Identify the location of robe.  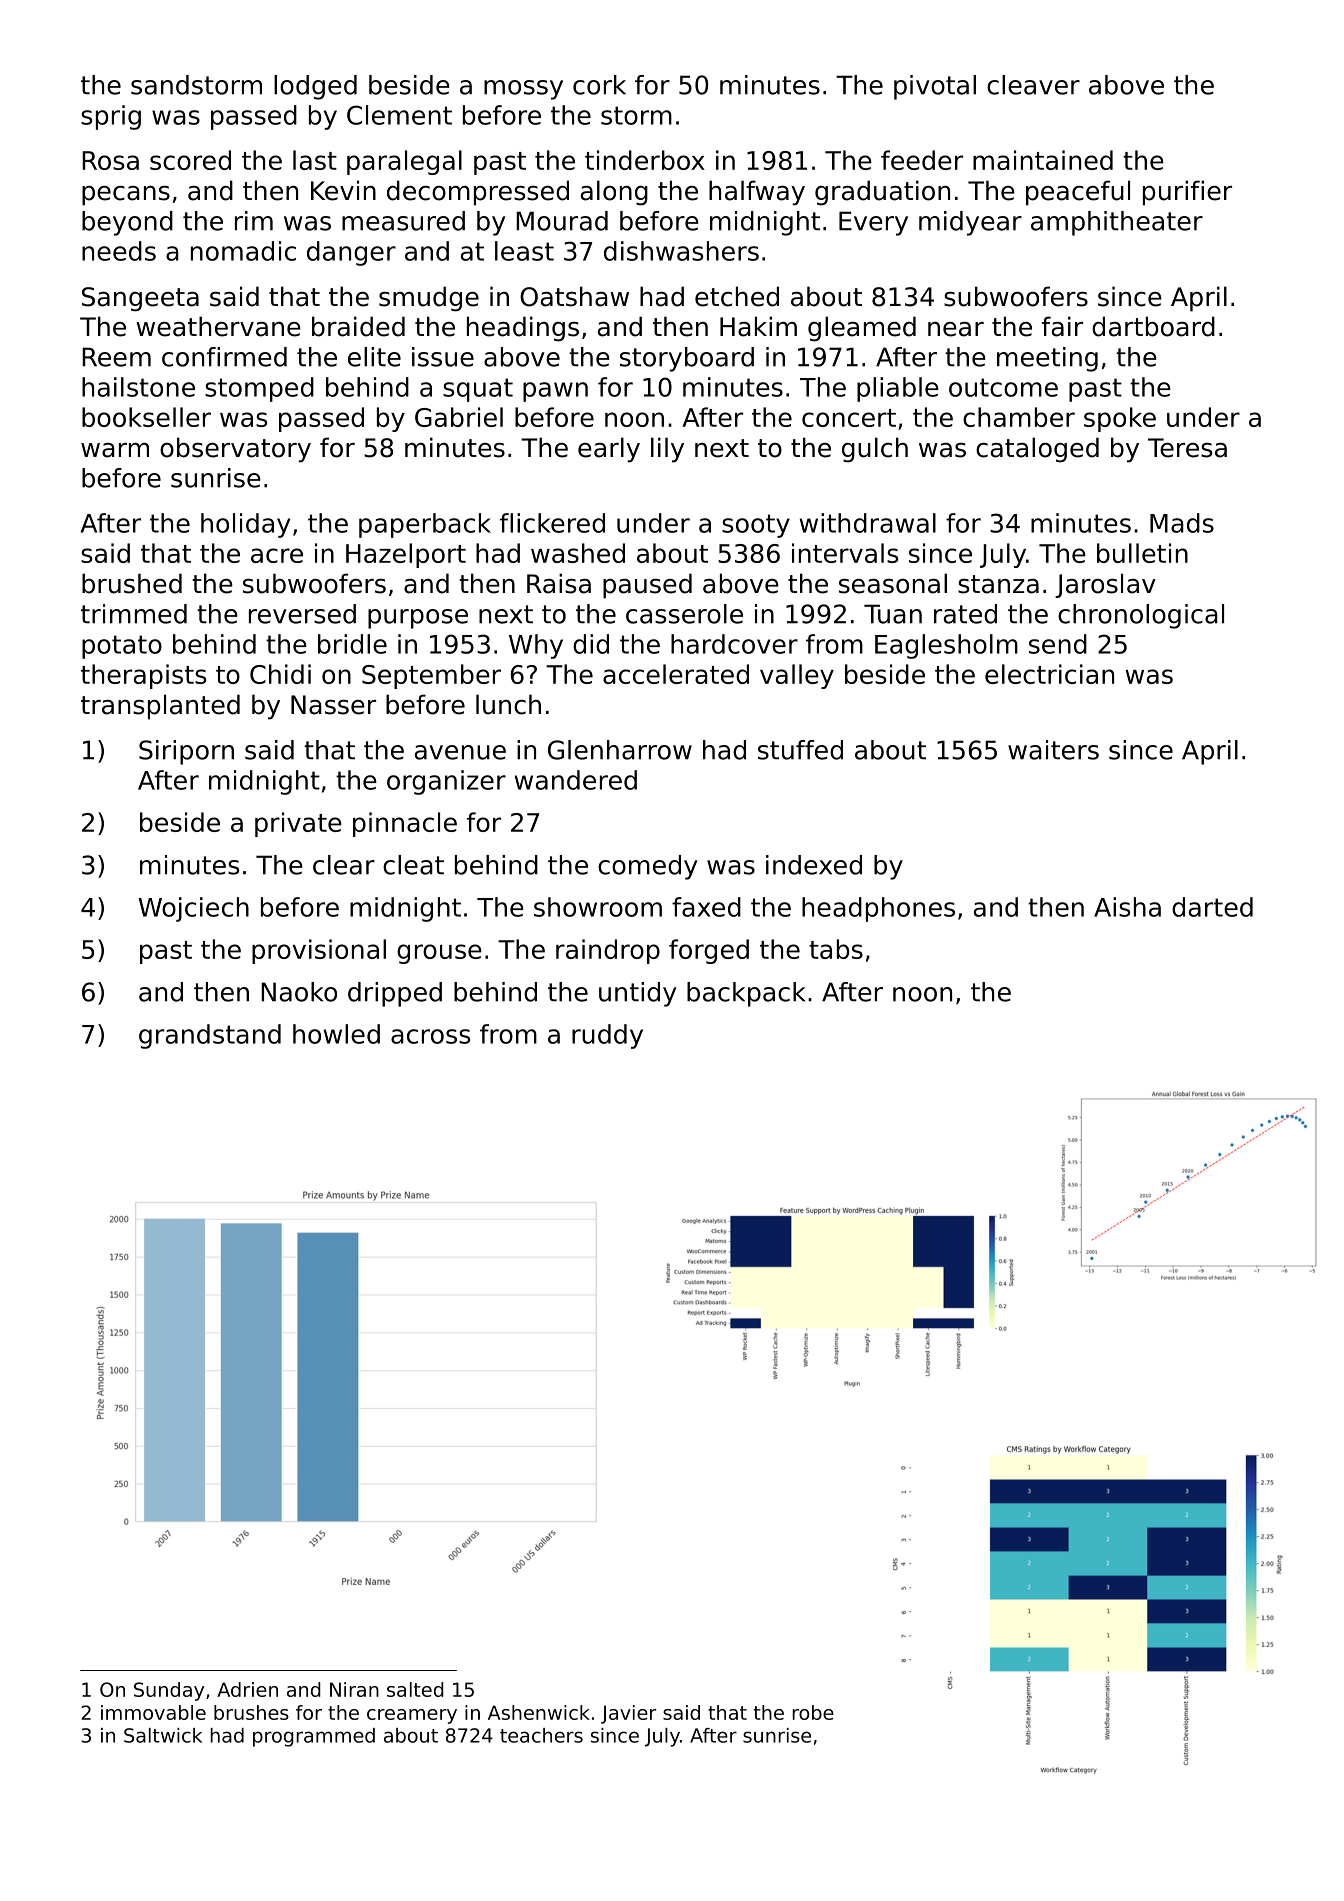
(813, 1712).
